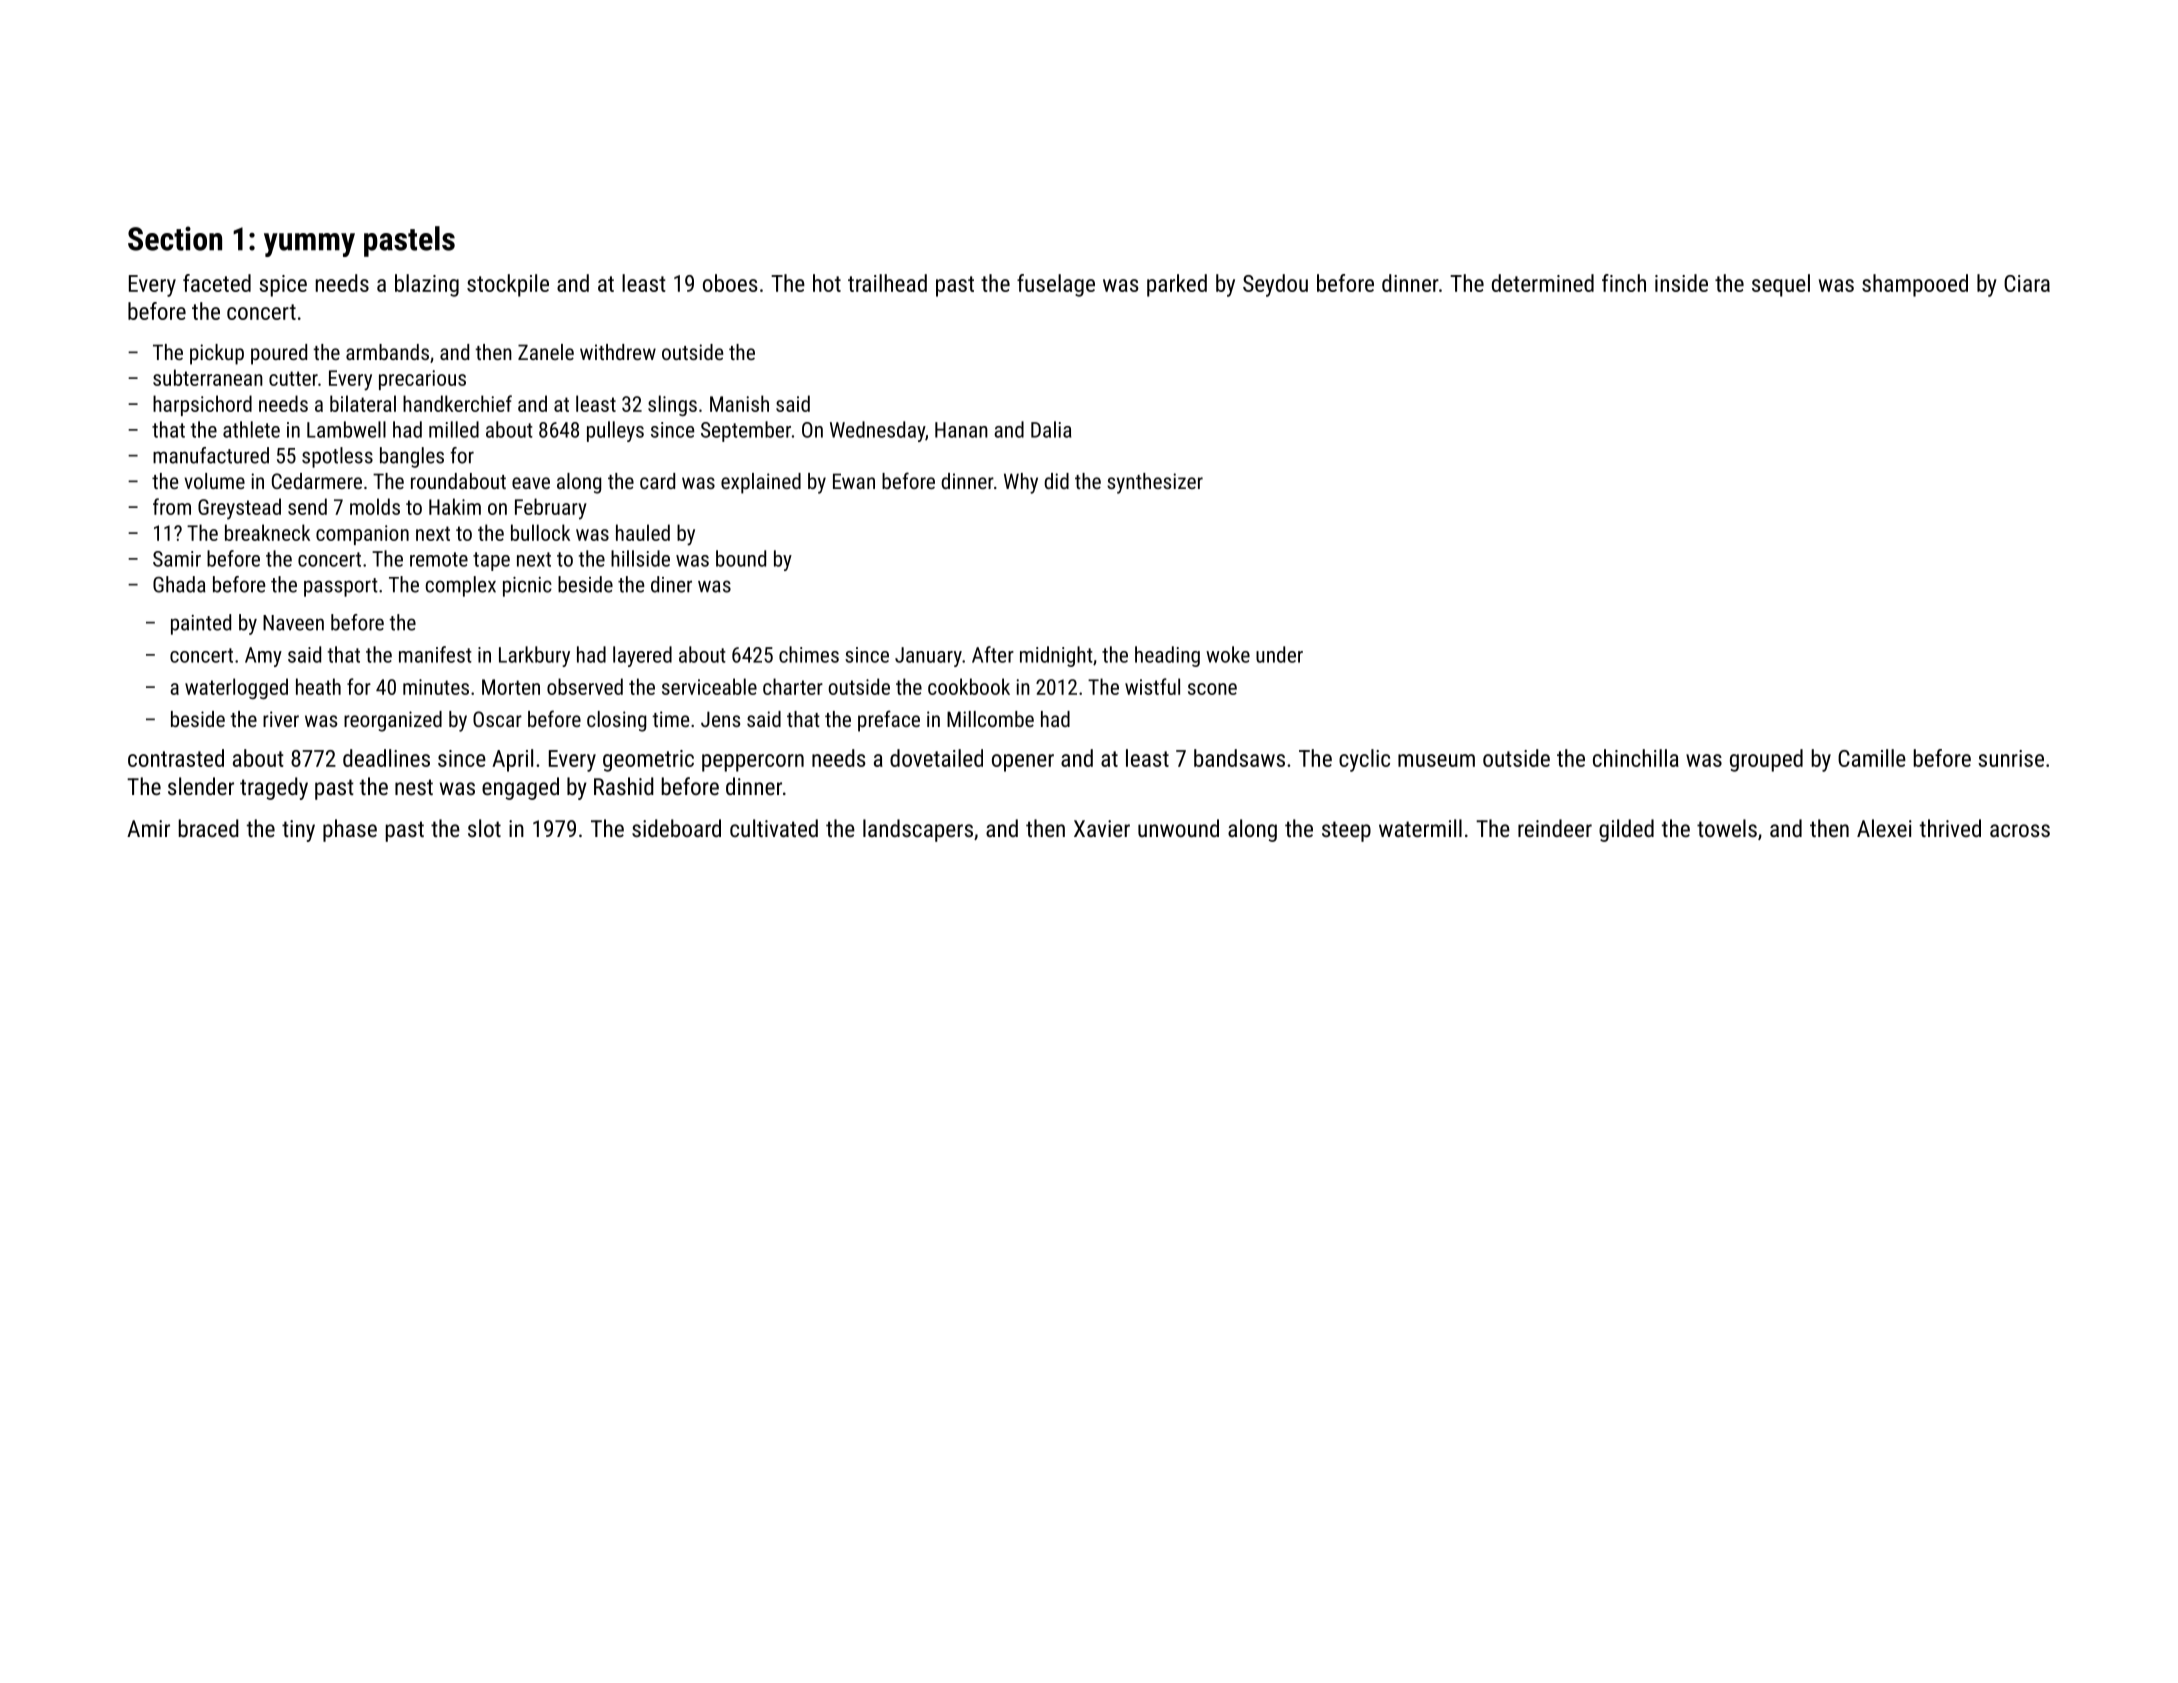  I want to click on bandsaws, so click(1239, 758).
